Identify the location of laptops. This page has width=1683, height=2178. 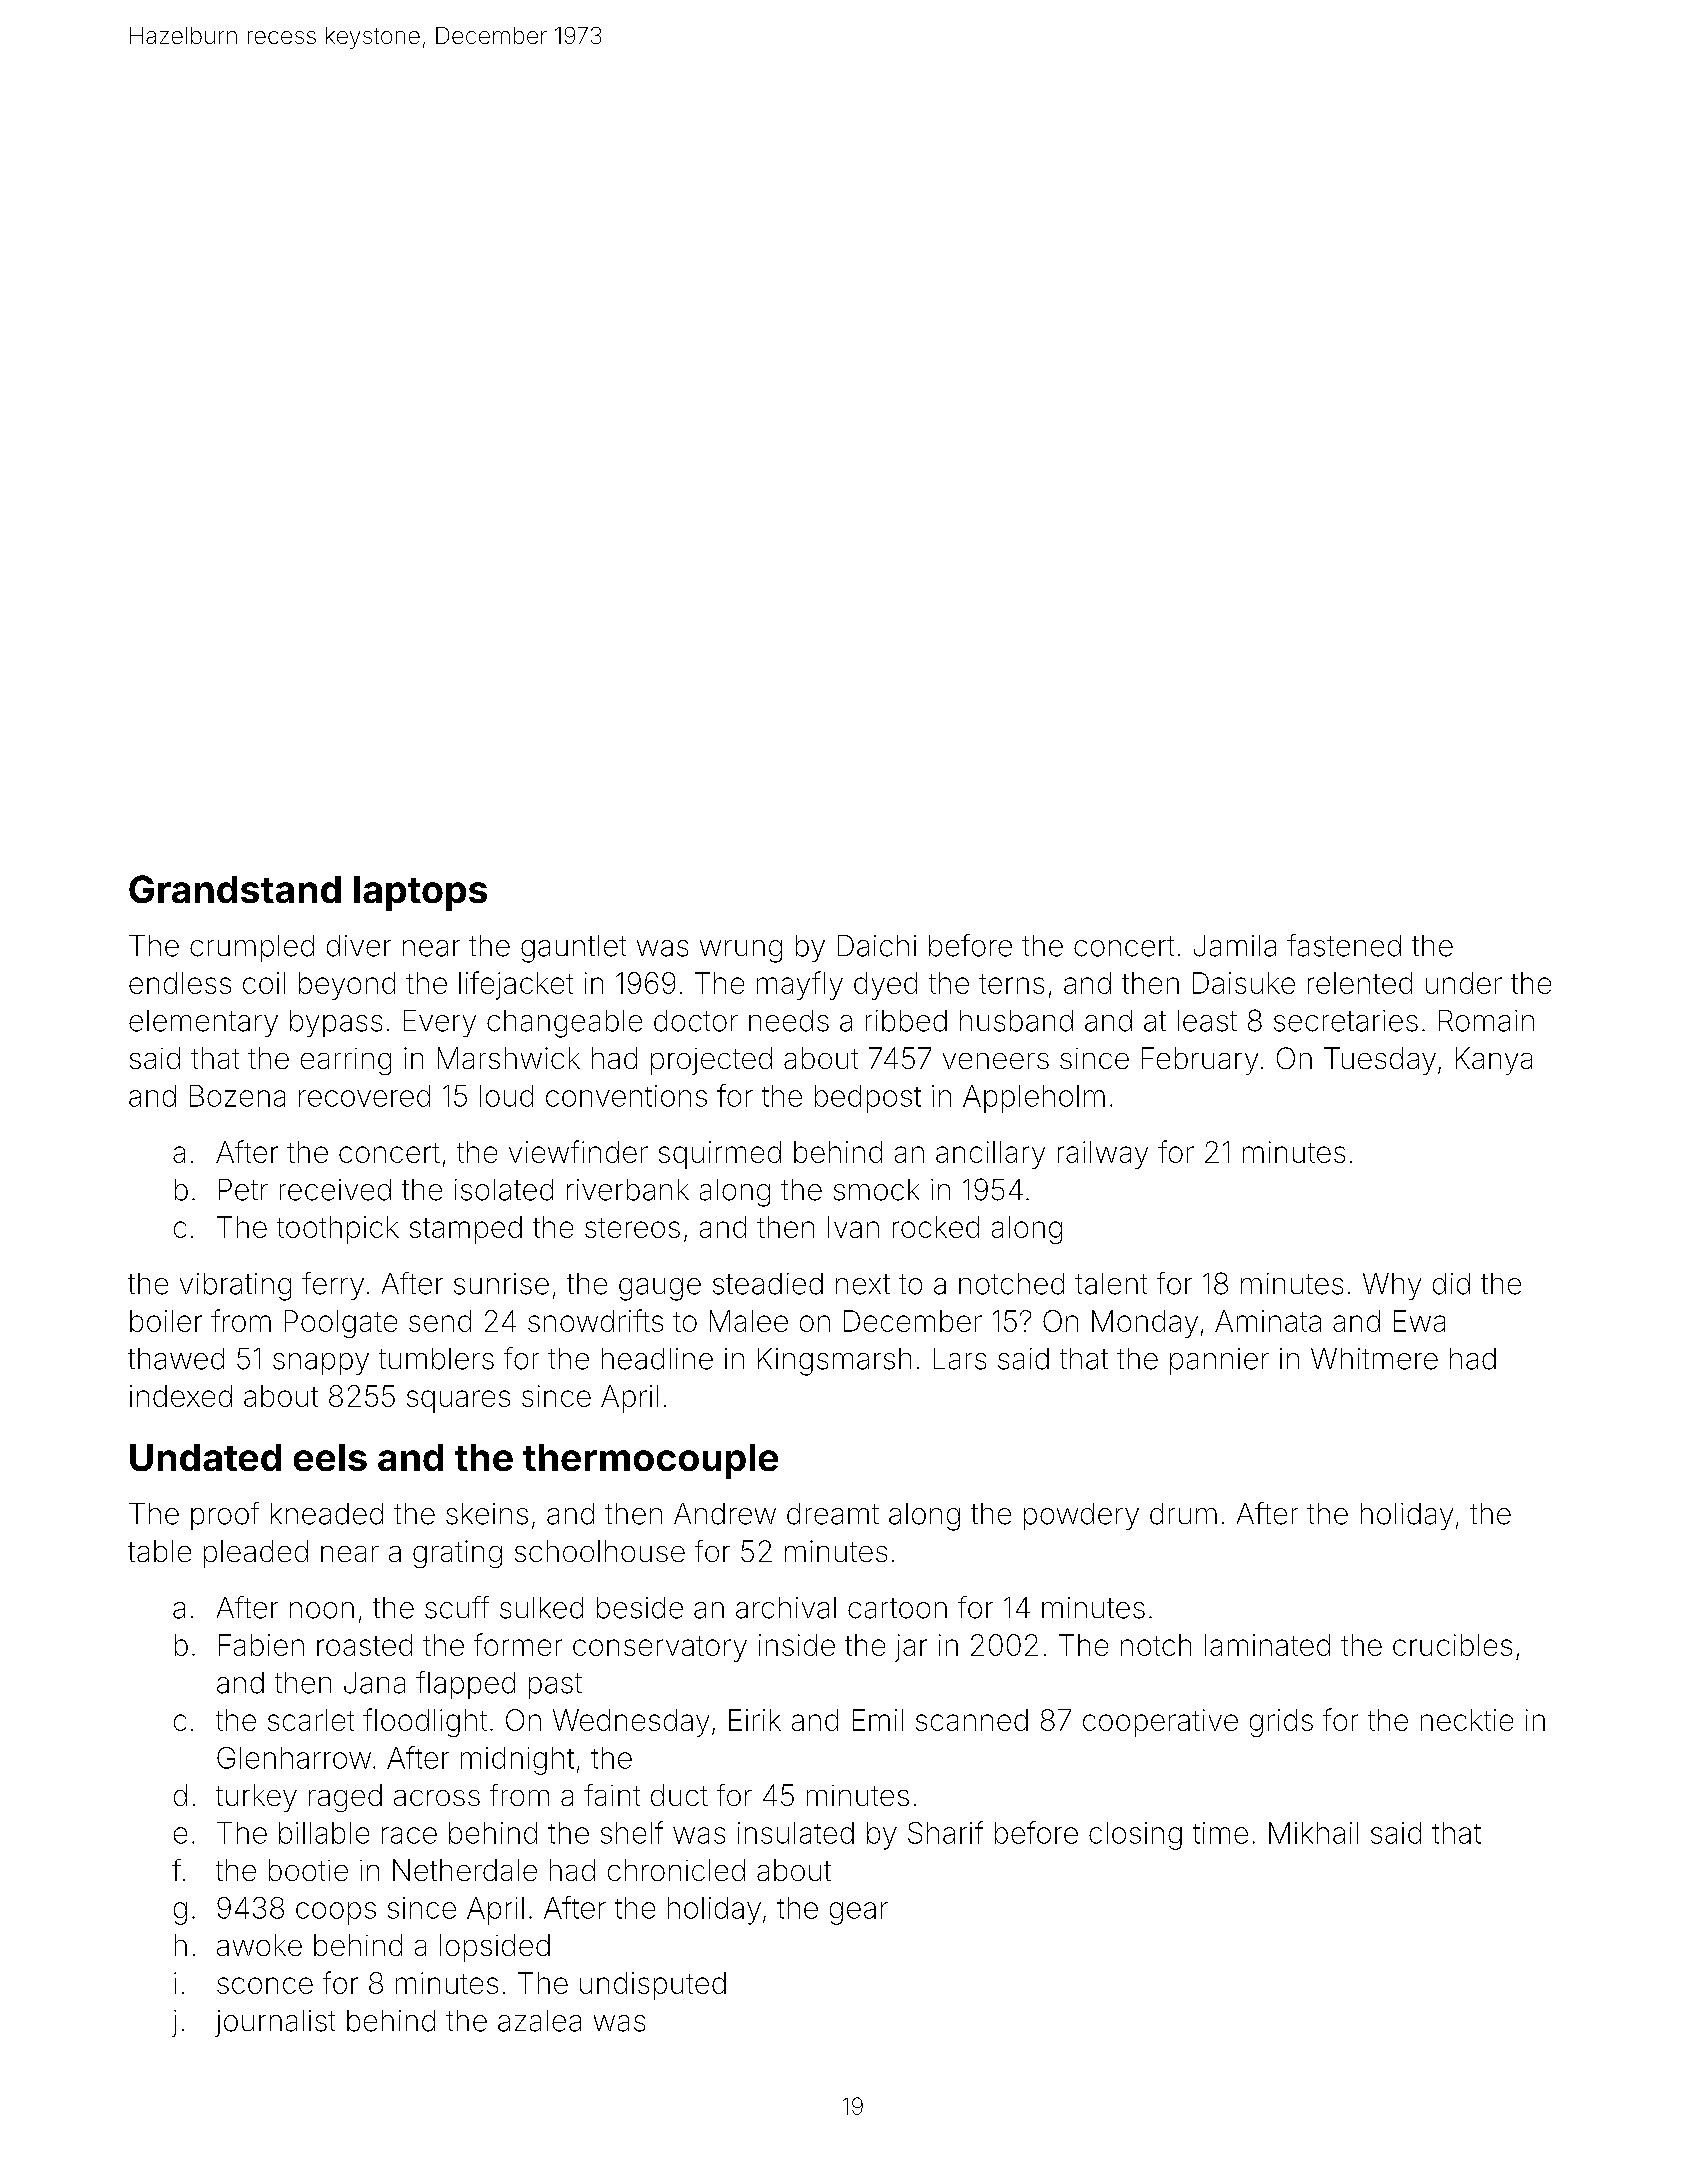
(420, 893).
